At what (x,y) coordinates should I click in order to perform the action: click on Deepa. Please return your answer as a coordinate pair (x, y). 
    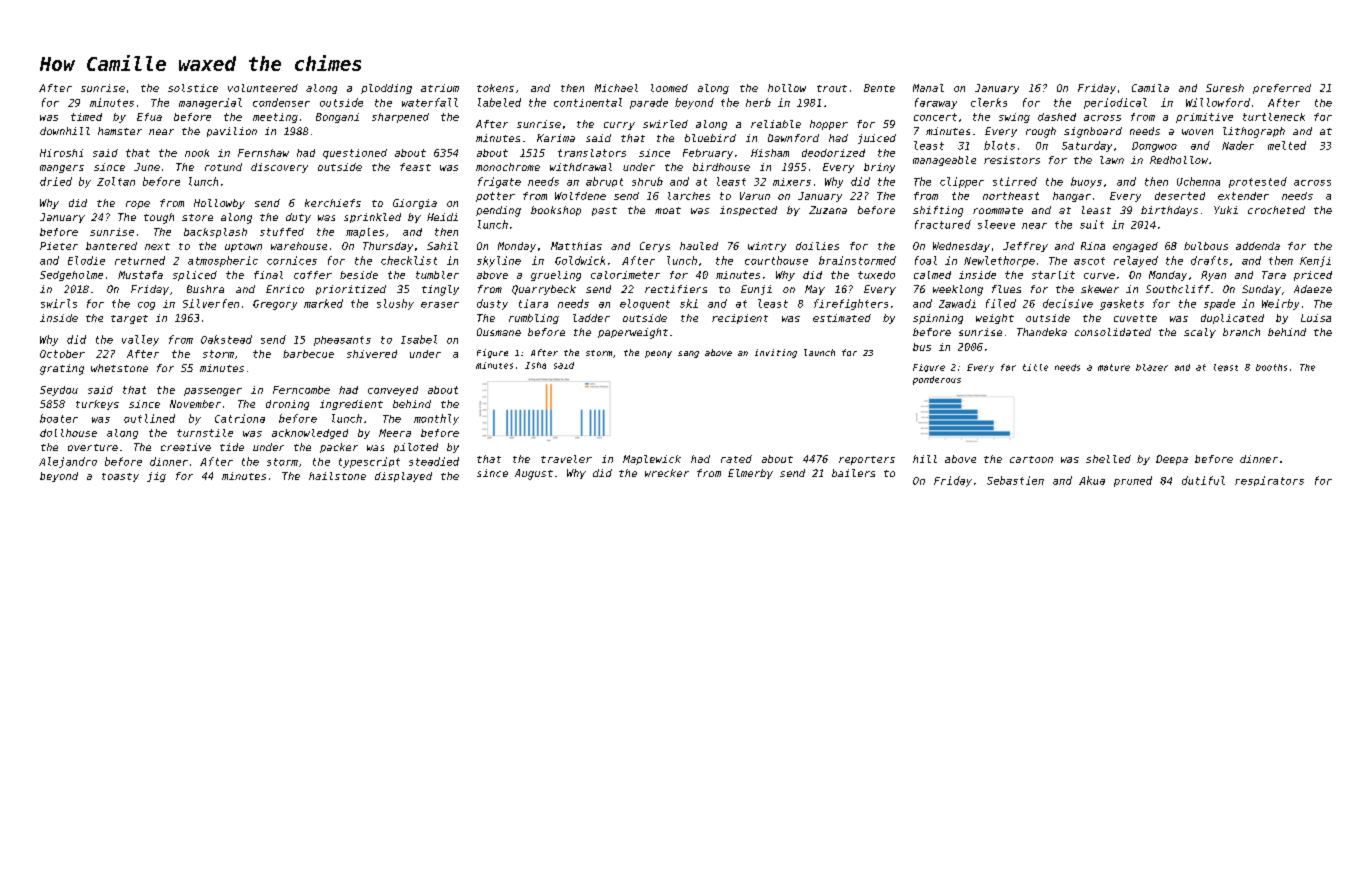
    Looking at the image, I should click on (1172, 460).
